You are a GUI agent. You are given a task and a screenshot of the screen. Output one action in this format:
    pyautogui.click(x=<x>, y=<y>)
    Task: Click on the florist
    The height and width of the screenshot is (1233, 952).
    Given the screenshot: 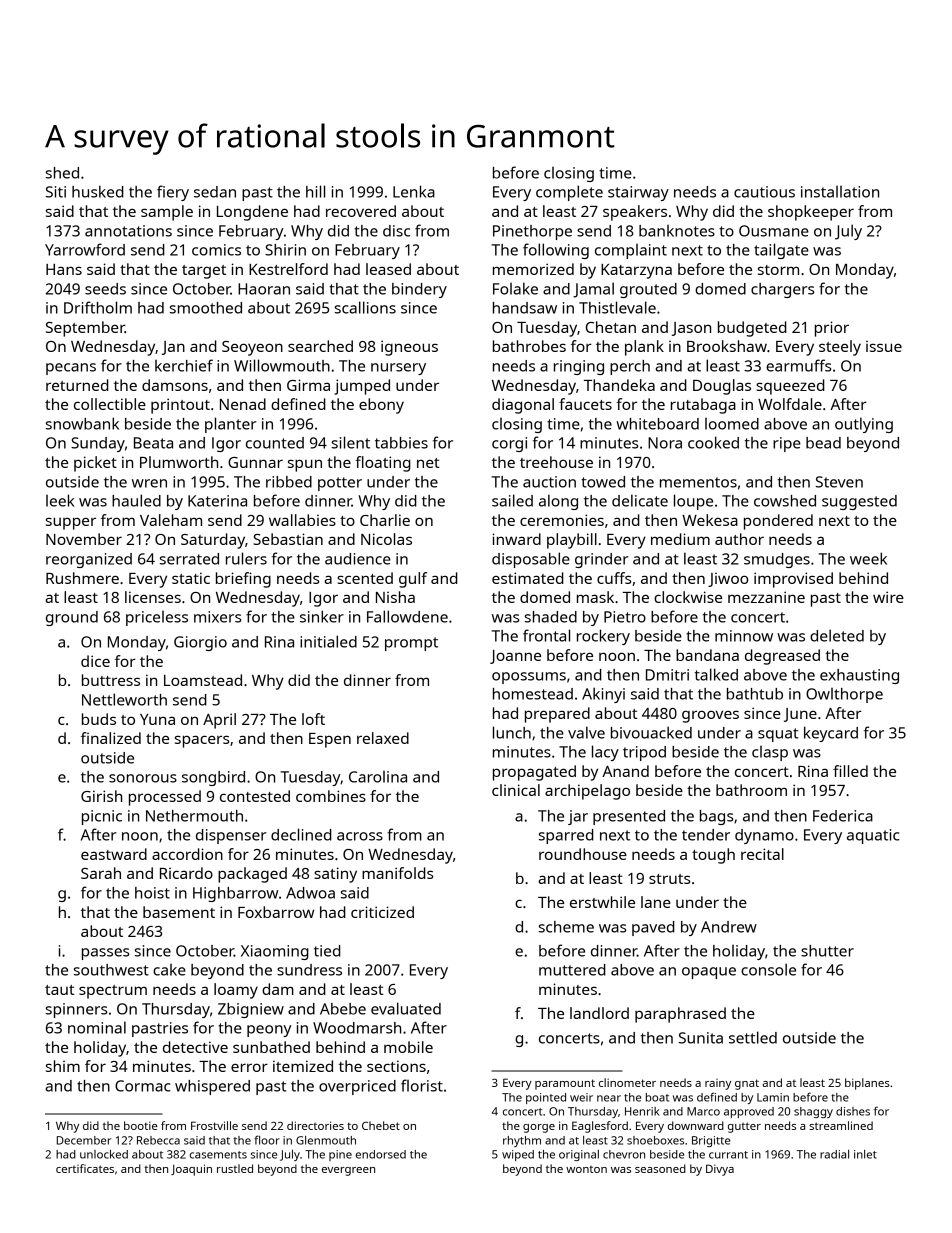 What is the action you would take?
    pyautogui.click(x=422, y=1085)
